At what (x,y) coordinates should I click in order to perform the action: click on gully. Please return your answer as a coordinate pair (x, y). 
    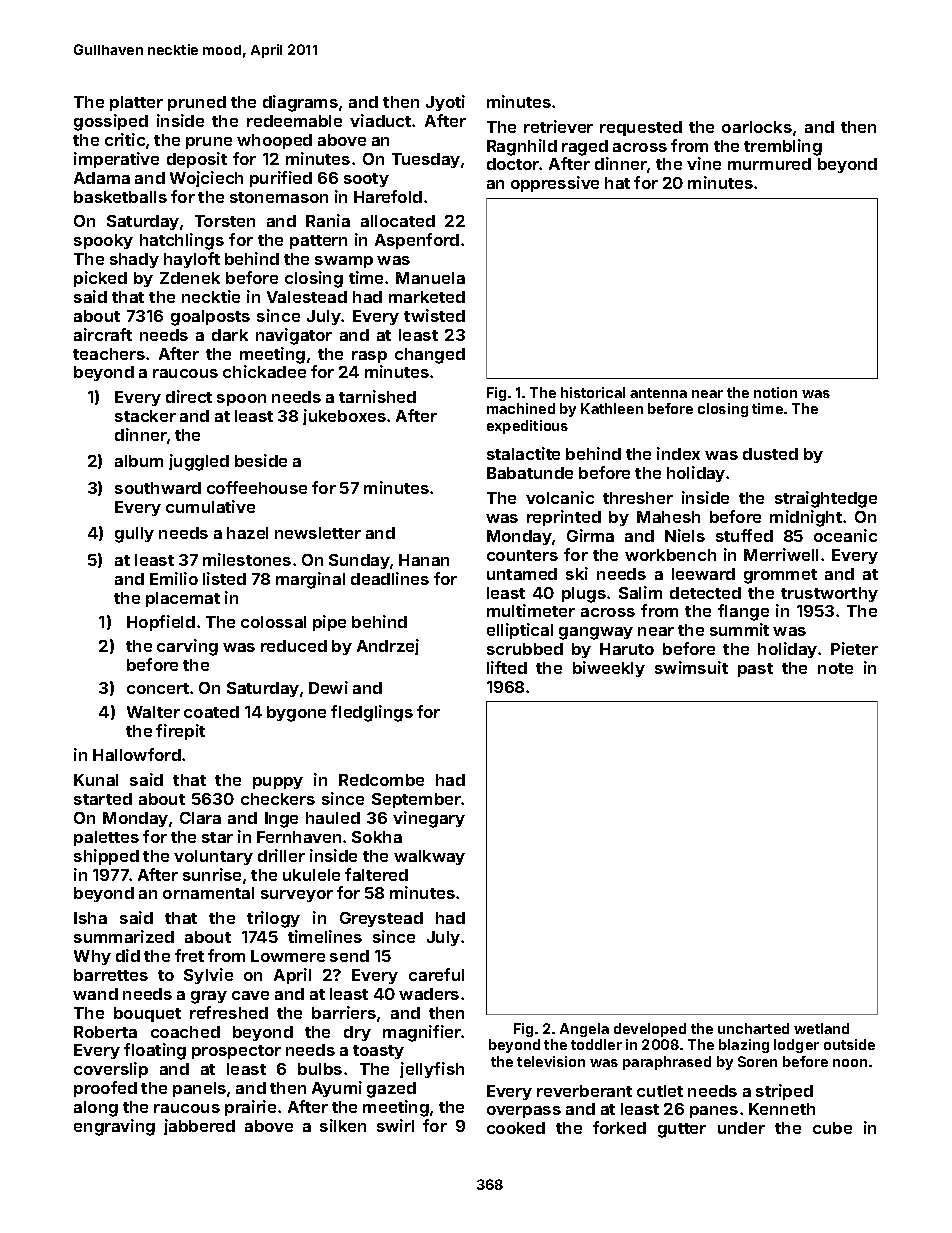
    Looking at the image, I should click on (134, 535).
